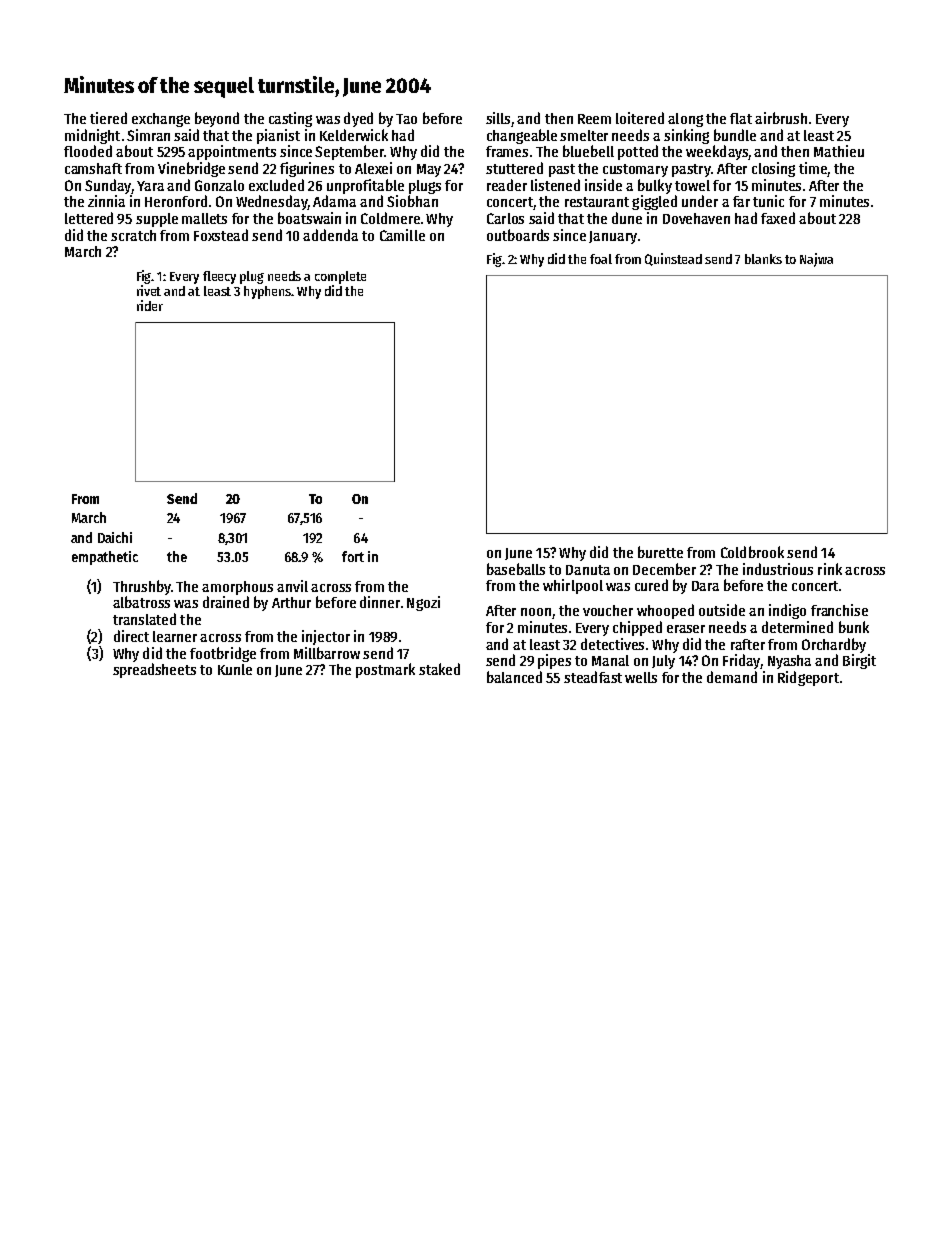 The image size is (952, 1233). What do you see at coordinates (429, 170) in the screenshot?
I see `May` at bounding box center [429, 170].
